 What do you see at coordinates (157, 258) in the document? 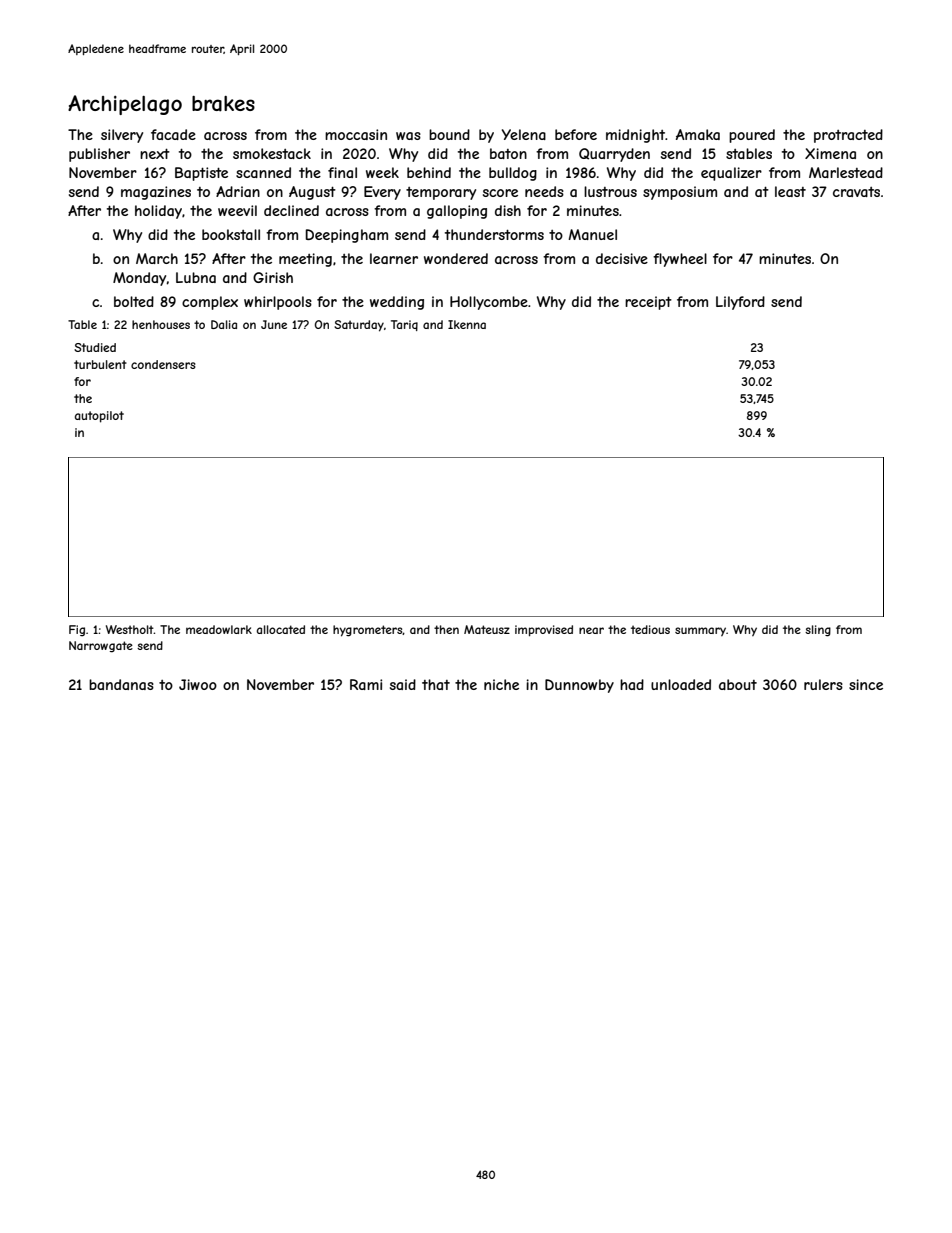
I see `March` at bounding box center [157, 258].
